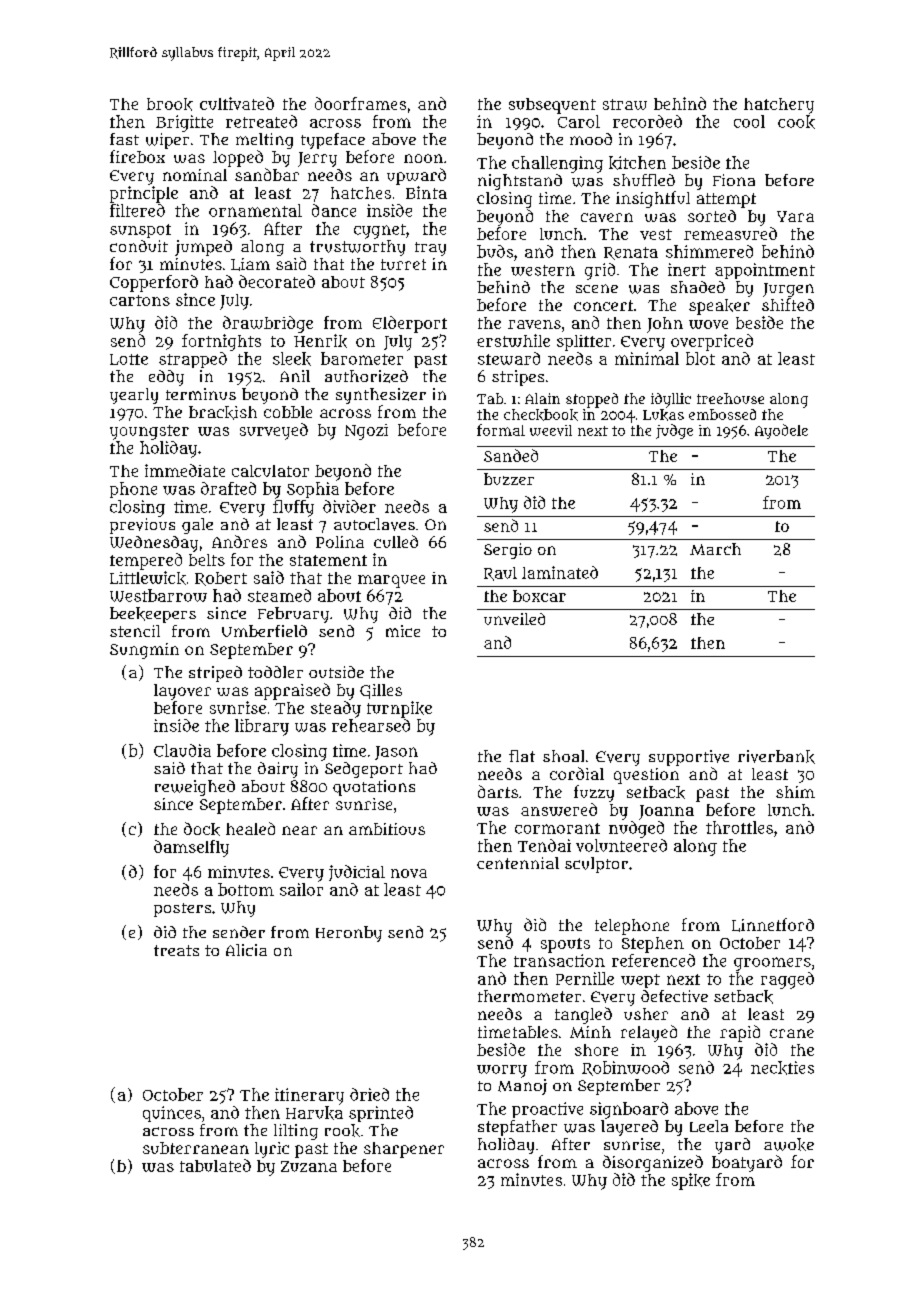  Describe the element at coordinates (646, 776) in the page. I see `question` at that location.
